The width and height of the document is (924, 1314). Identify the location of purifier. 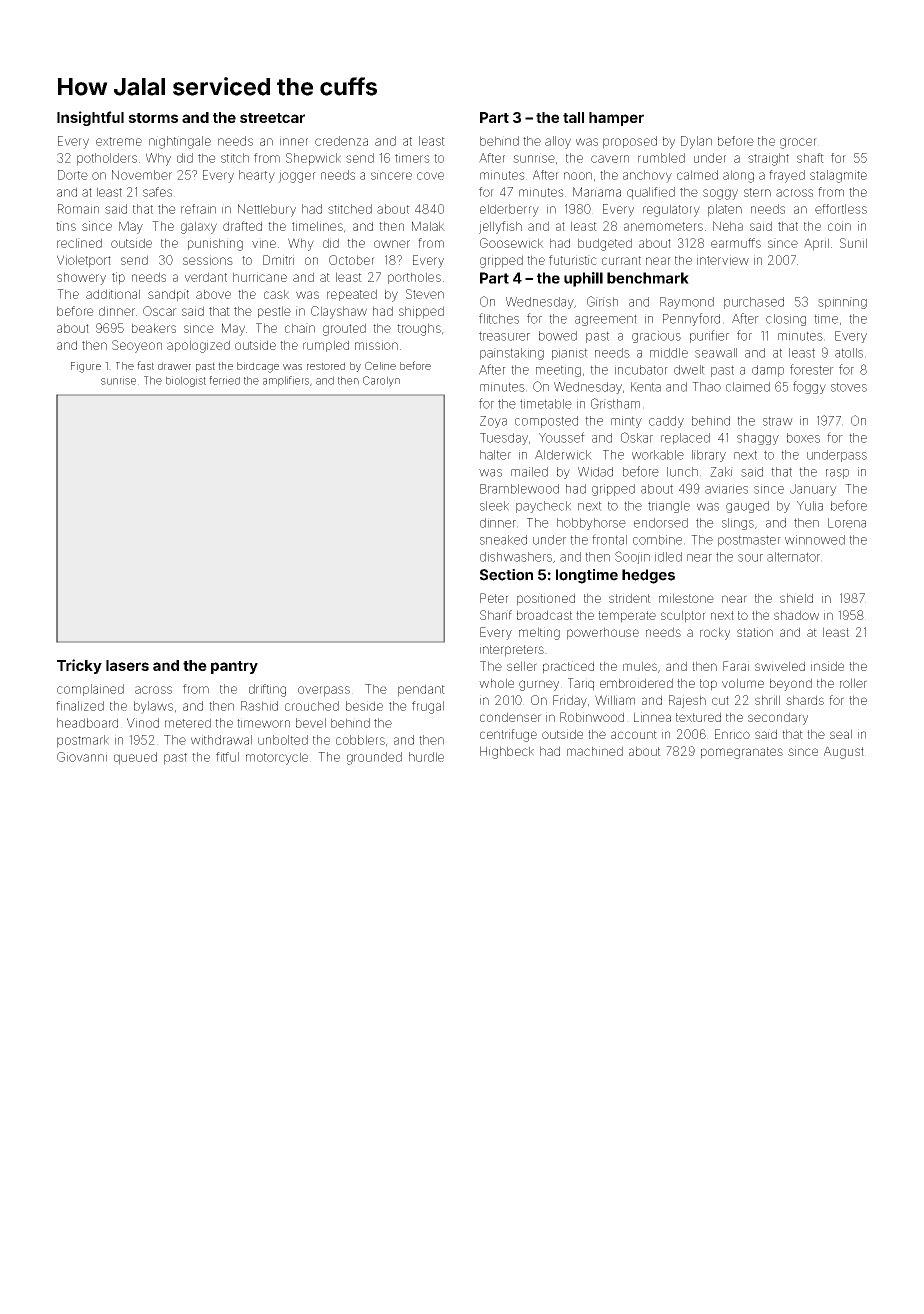
(709, 336).
